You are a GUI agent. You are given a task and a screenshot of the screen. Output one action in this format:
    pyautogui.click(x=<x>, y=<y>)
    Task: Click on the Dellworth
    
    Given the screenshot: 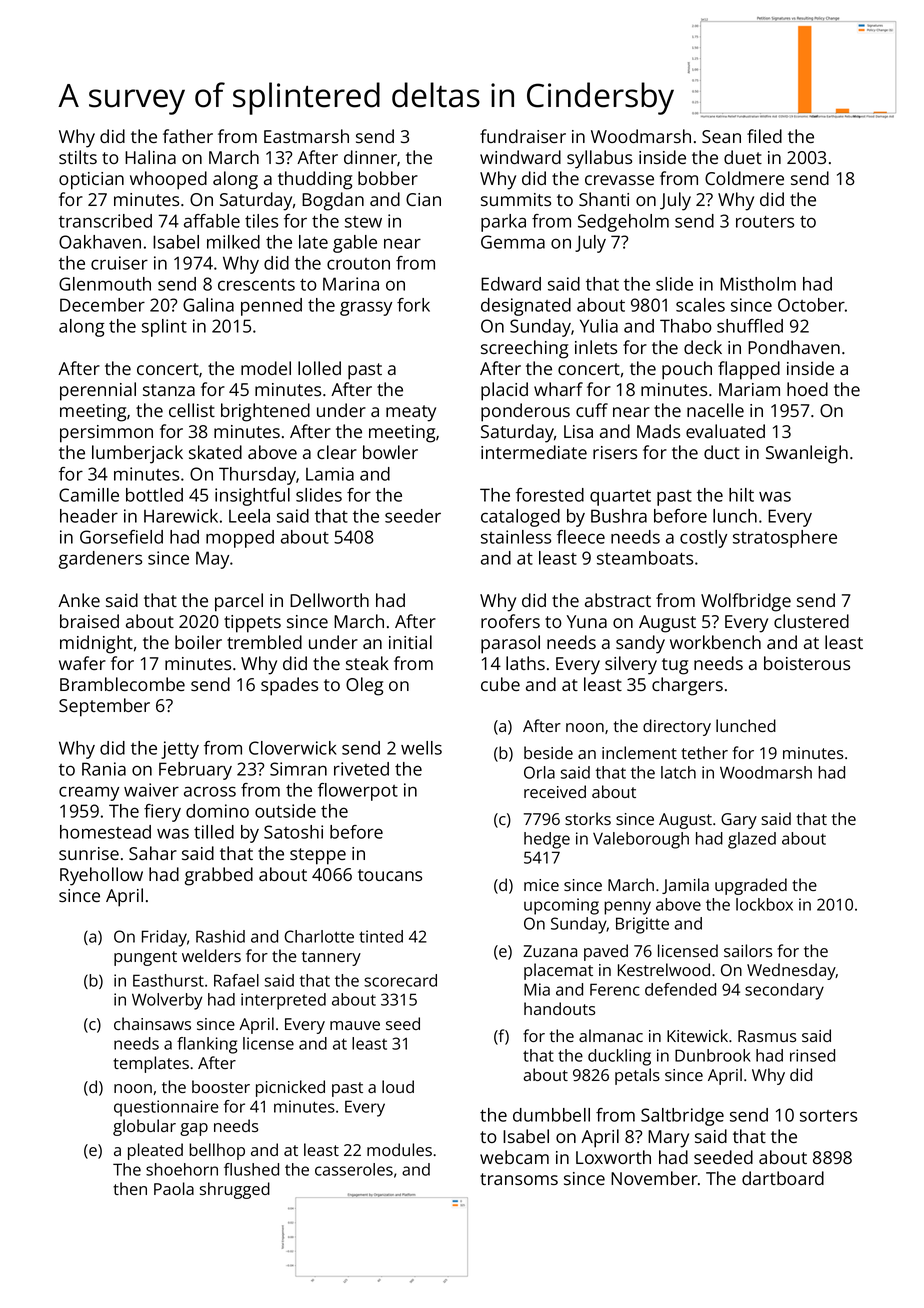 What is the action you would take?
    pyautogui.click(x=329, y=600)
